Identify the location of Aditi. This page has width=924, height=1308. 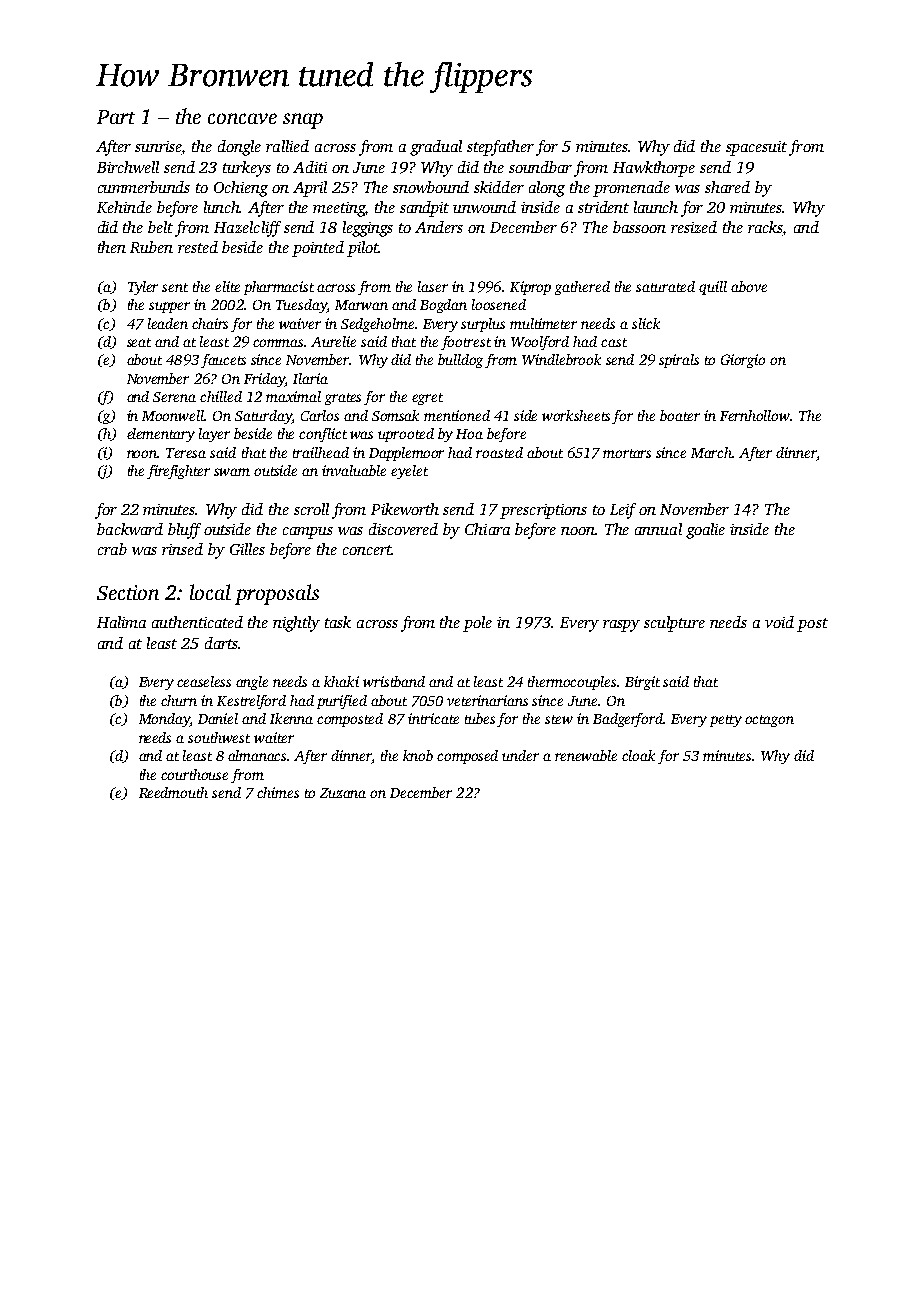
(310, 167).
